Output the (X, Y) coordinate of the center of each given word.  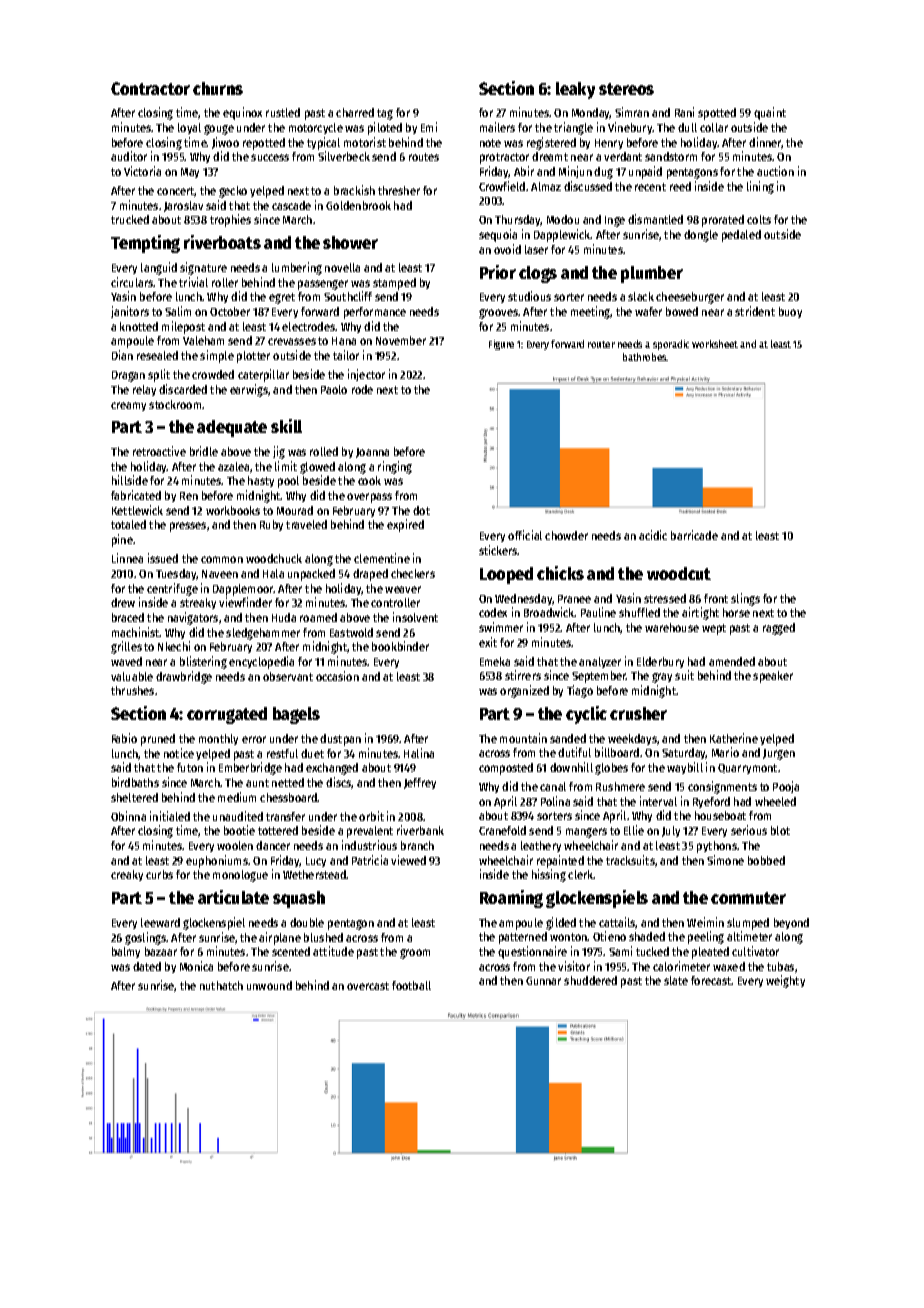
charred (355, 112)
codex (493, 612)
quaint (770, 113)
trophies (230, 220)
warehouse (672, 627)
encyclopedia (261, 662)
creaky (127, 875)
